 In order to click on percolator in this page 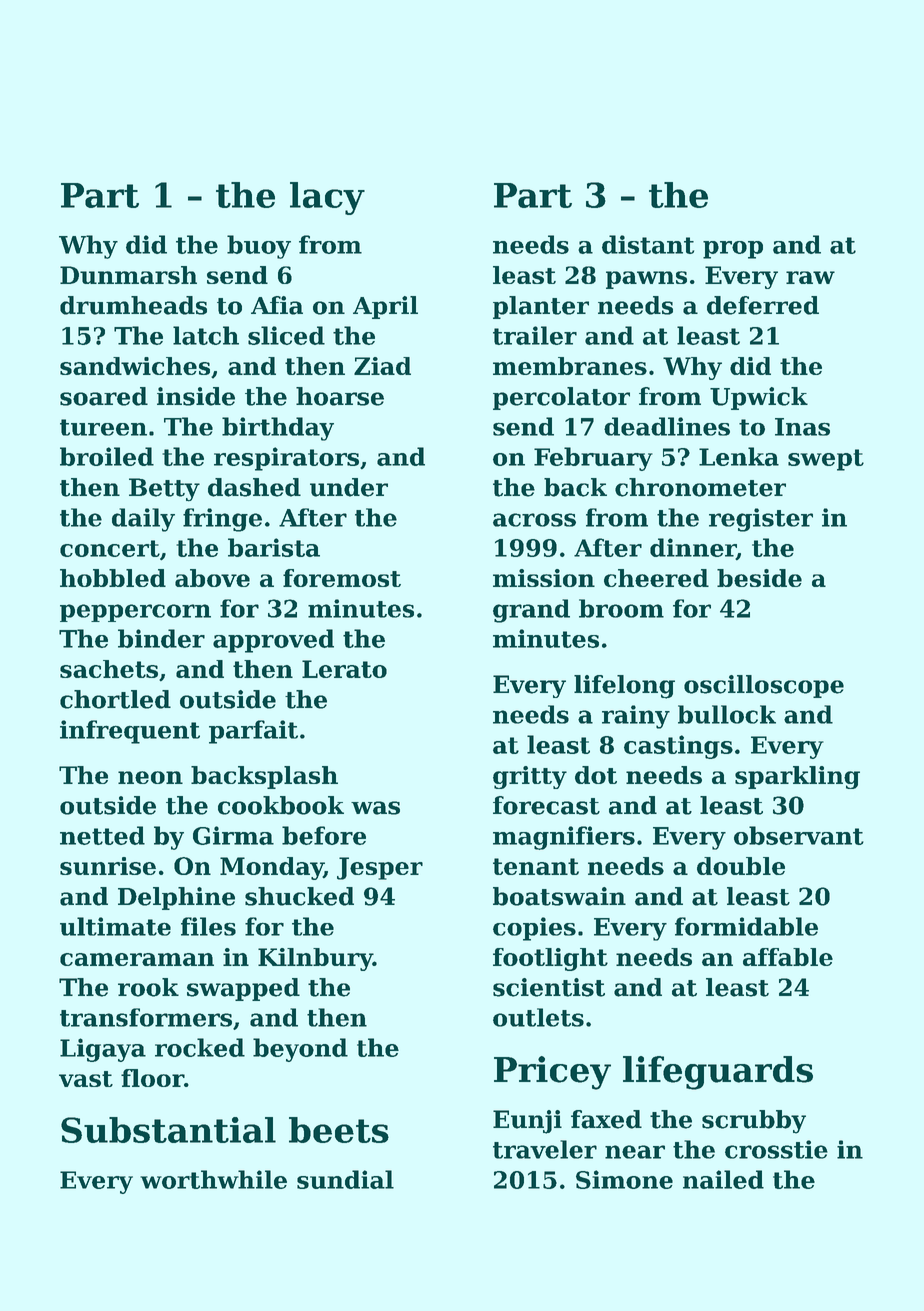, I will do `click(561, 398)`.
